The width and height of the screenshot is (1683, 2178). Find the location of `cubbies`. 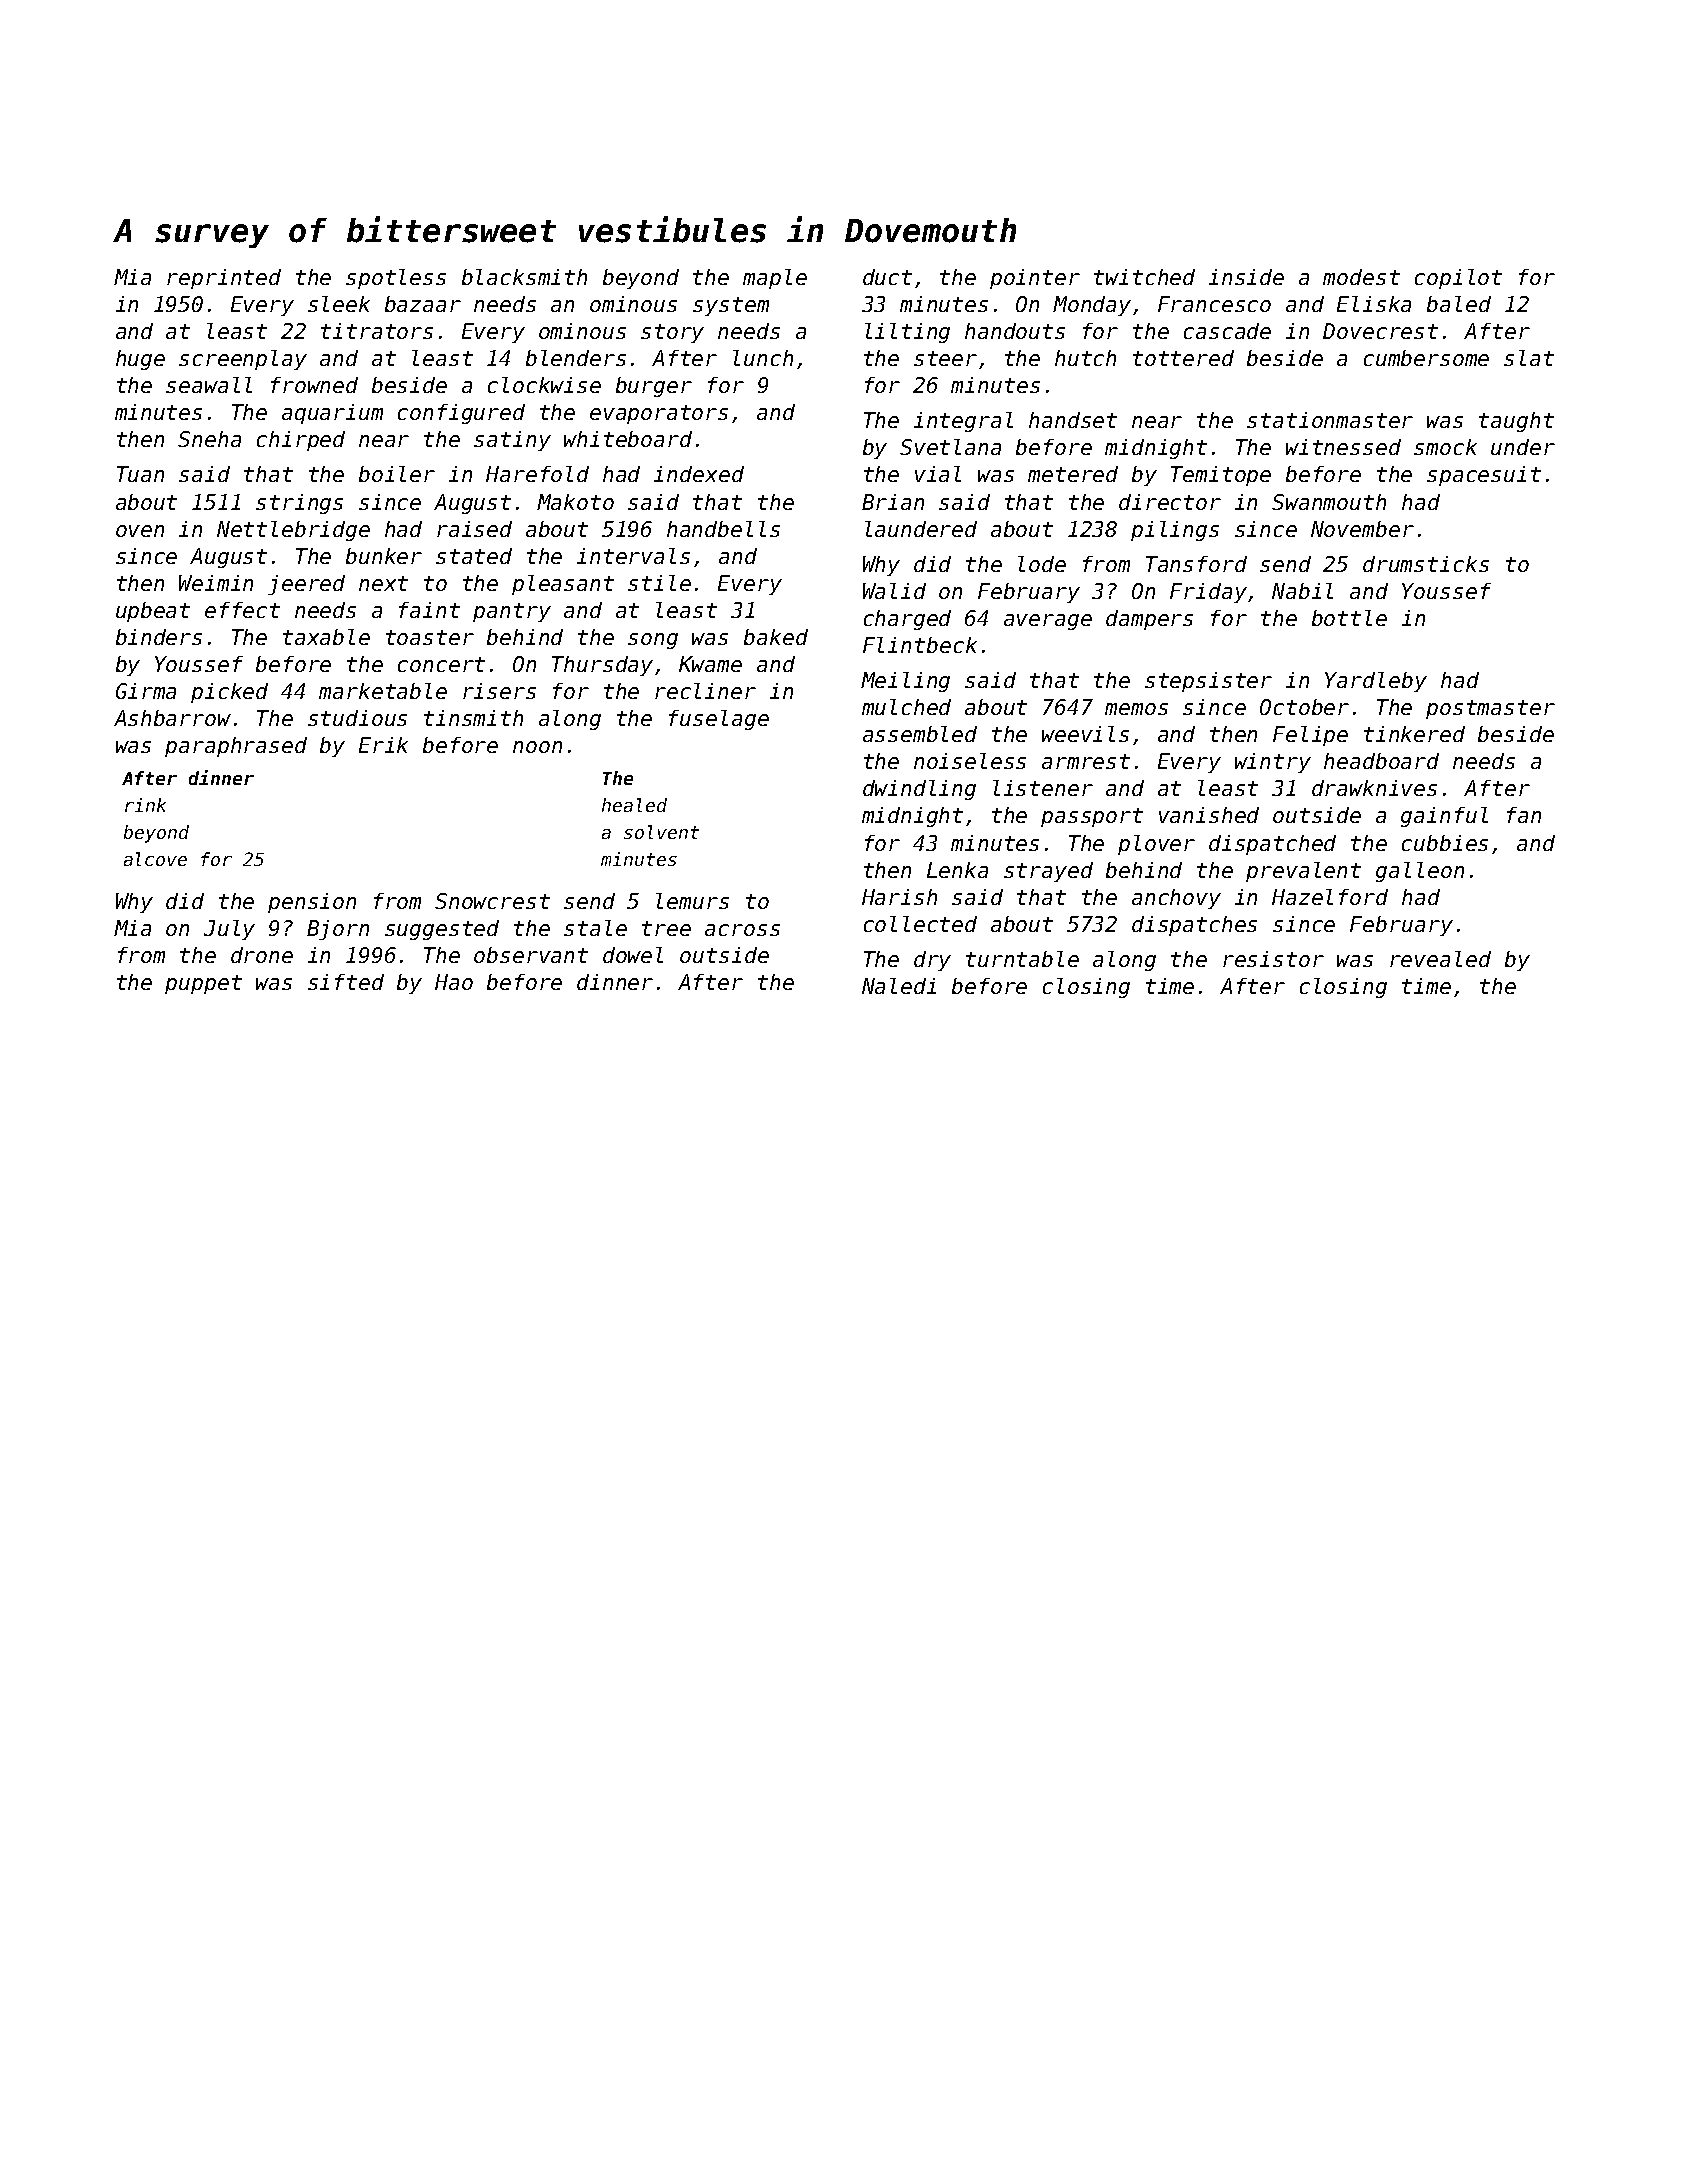

cubbies is located at coordinates (1445, 843).
